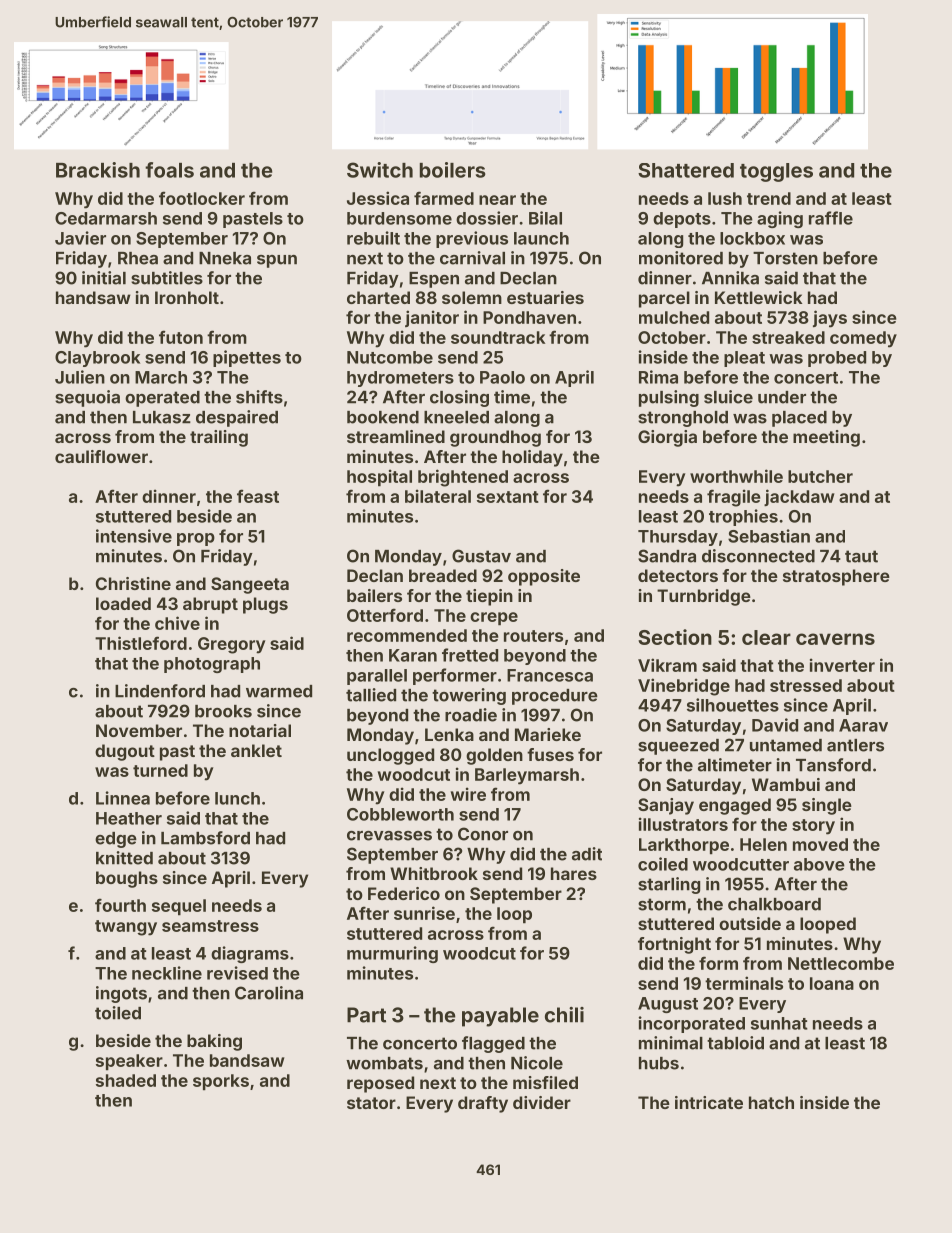  Describe the element at coordinates (126, 1080) in the screenshot. I see `shaded` at that location.
